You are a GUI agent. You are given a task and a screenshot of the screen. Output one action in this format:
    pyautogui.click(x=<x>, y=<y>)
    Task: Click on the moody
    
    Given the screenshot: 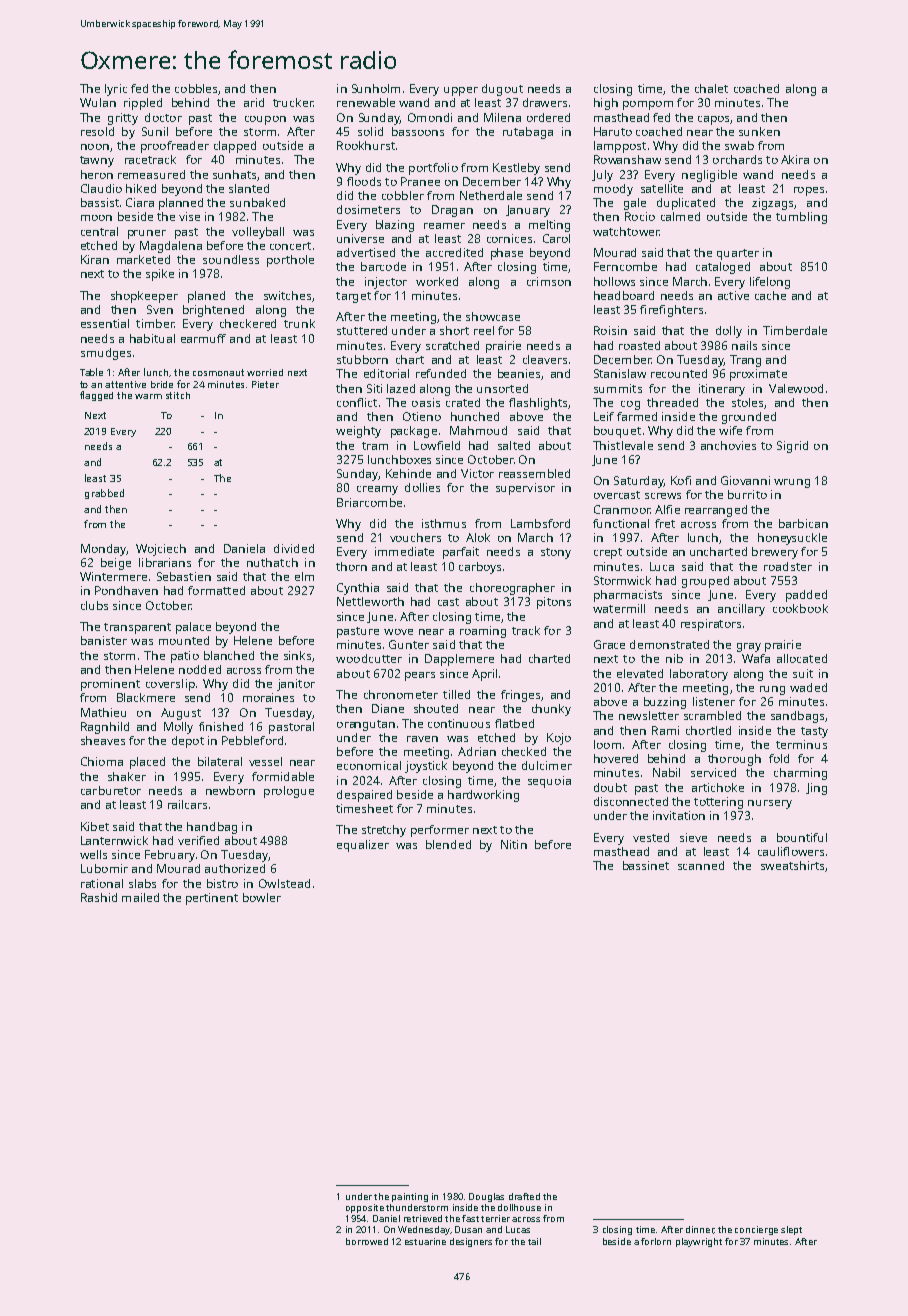 What is the action you would take?
    pyautogui.click(x=613, y=190)
